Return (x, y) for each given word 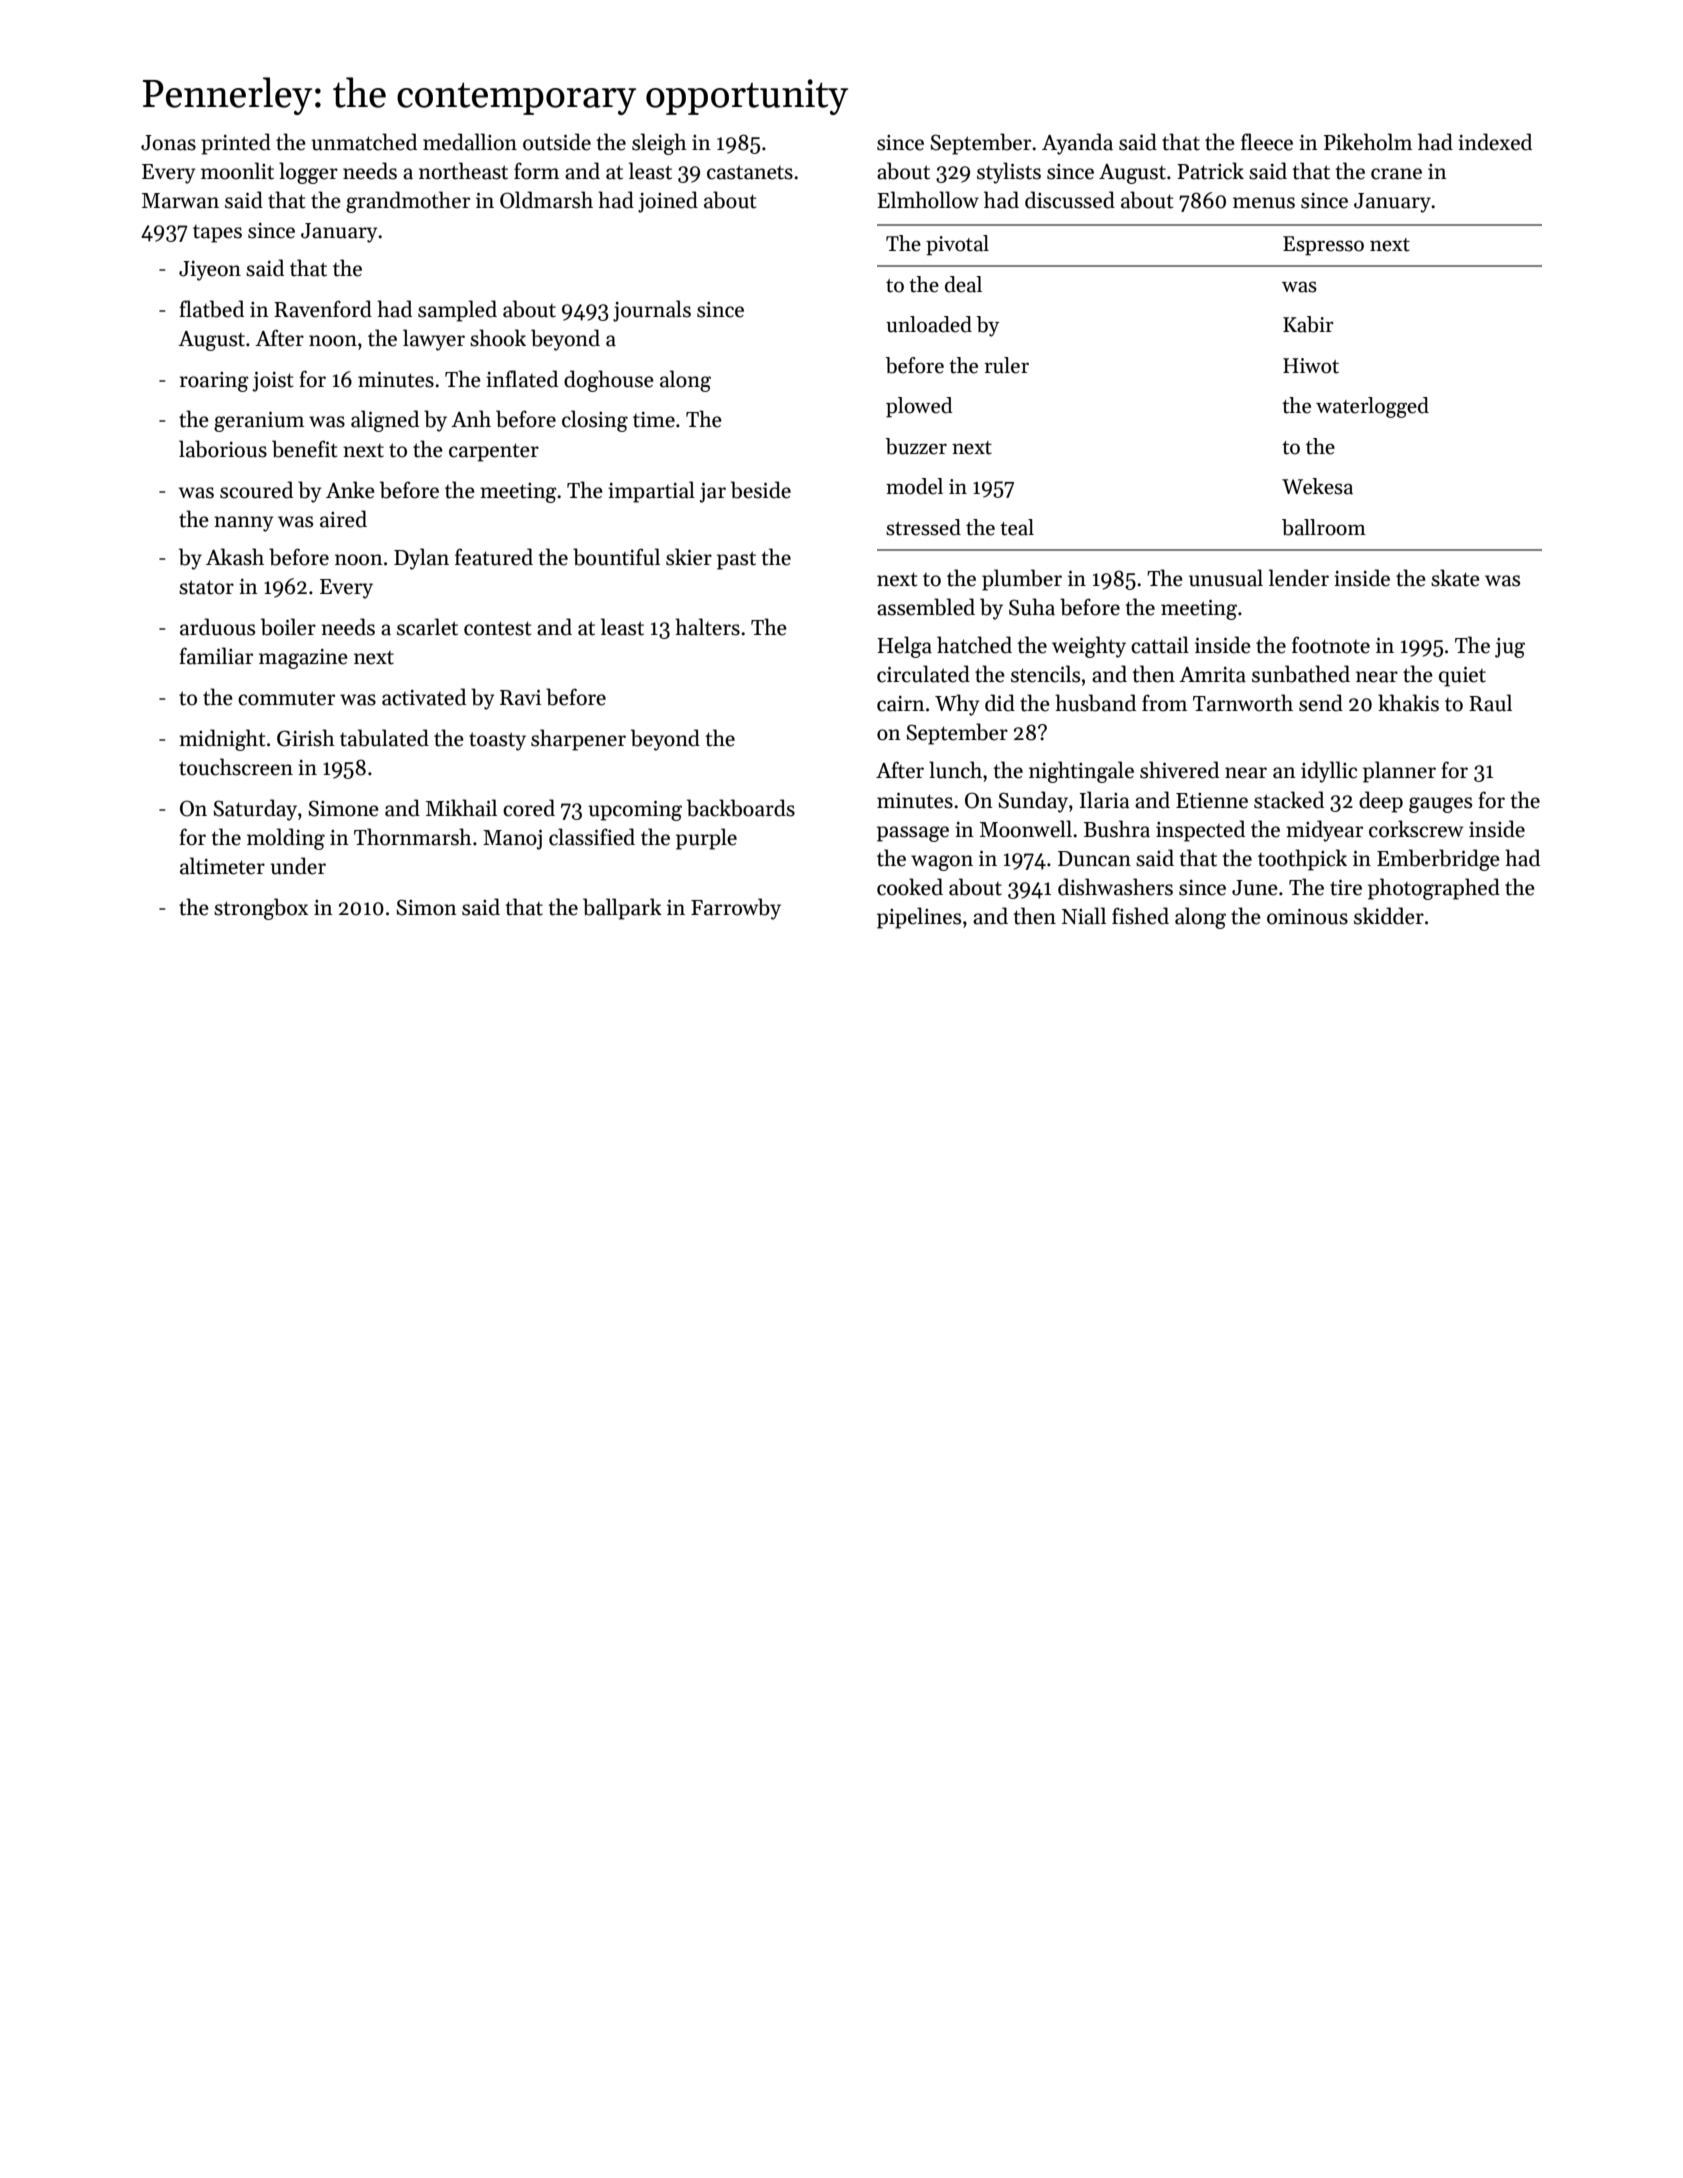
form (536, 171)
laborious (223, 449)
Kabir (1308, 324)
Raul (1490, 703)
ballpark (622, 909)
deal (963, 284)
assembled (926, 607)
